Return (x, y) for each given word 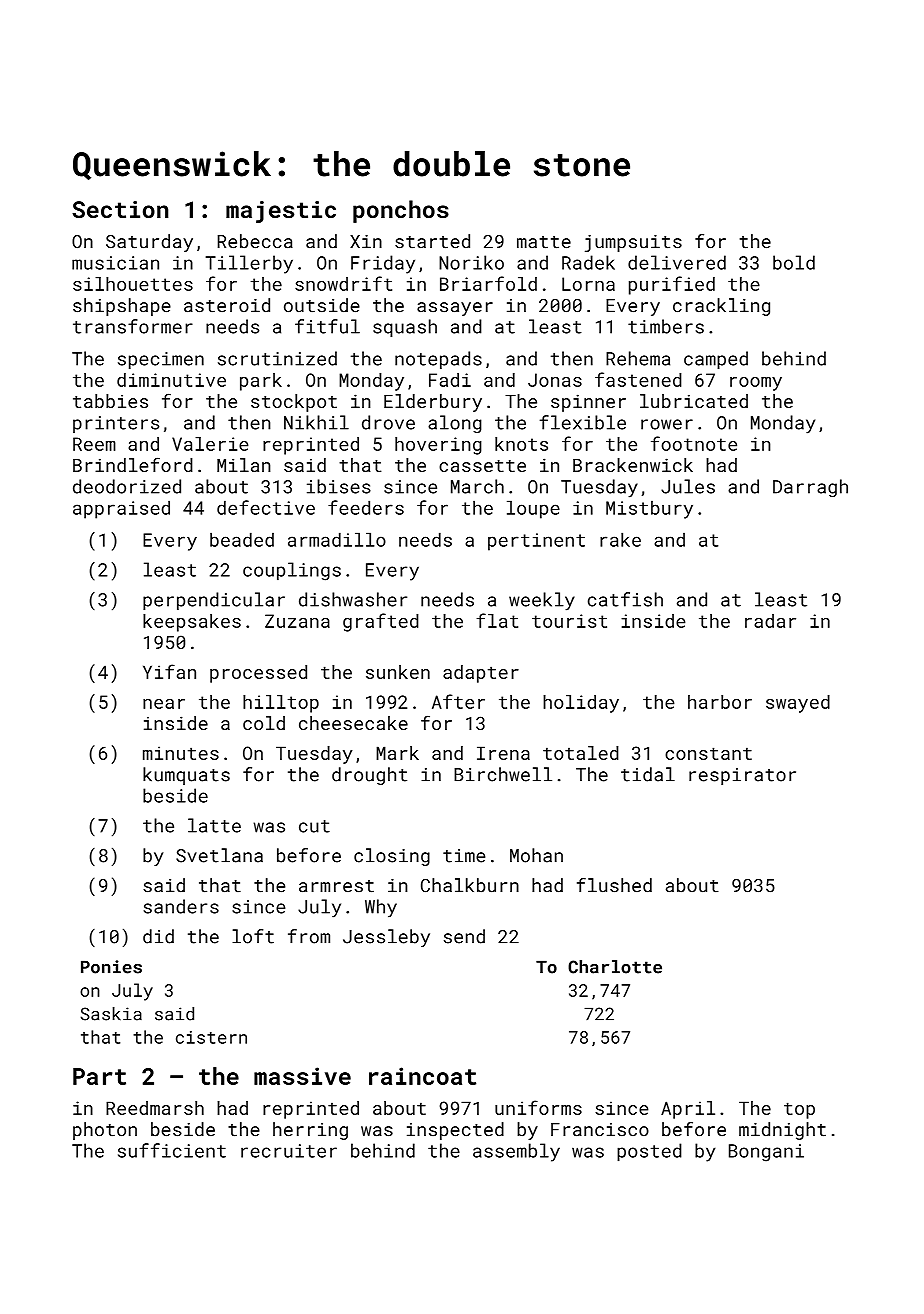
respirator (742, 776)
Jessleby (386, 938)
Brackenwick (633, 465)
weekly (542, 601)
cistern (211, 1037)
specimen (161, 360)
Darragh (810, 488)
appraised (121, 509)
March (477, 486)
